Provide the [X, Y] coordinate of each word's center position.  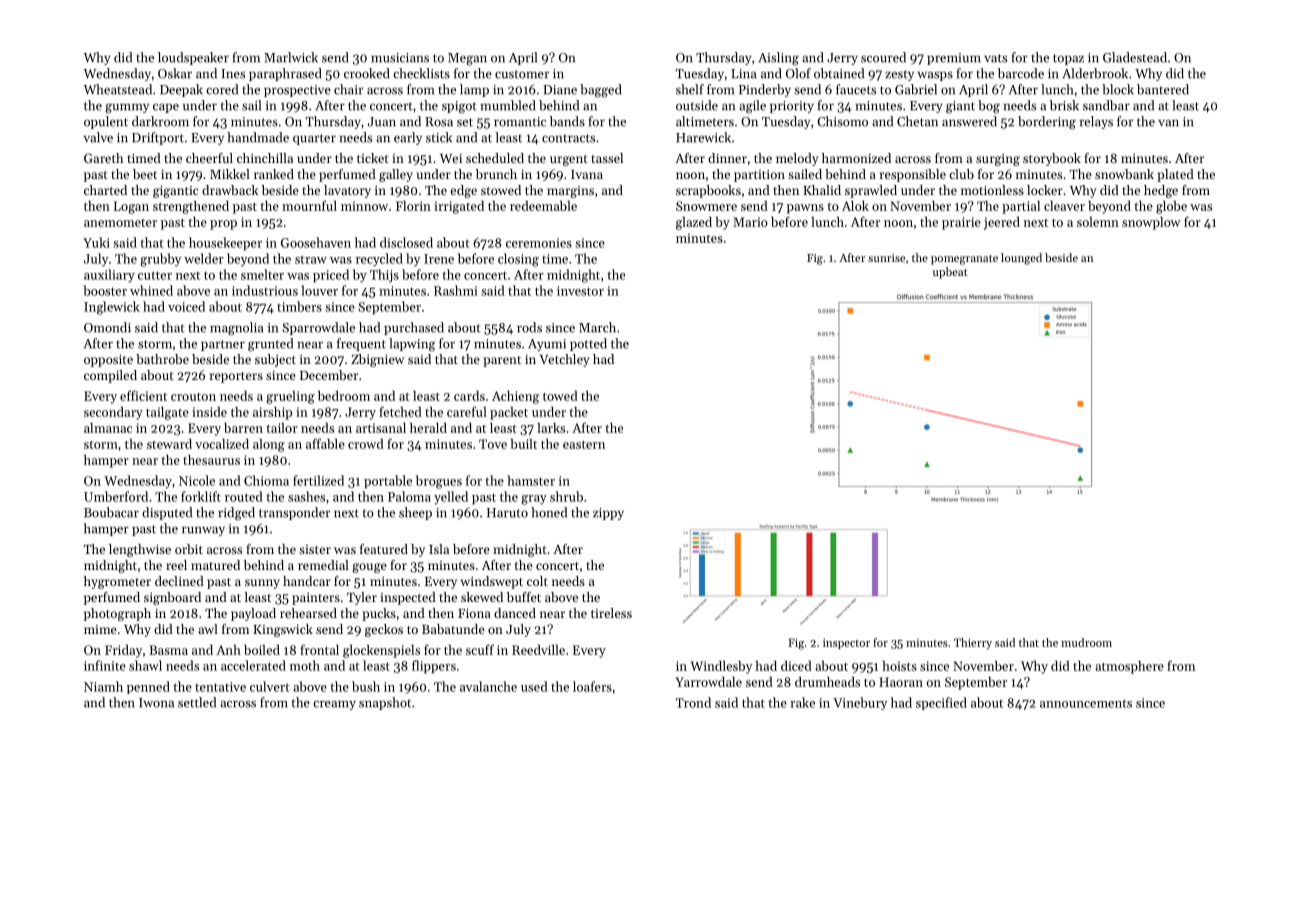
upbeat [950, 273]
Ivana [587, 174]
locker [1045, 190]
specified [941, 703]
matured [215, 565]
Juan [382, 122]
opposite [108, 360]
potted [588, 344]
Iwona [156, 703]
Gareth [103, 158]
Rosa [439, 122]
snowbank [1124, 174]
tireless [611, 613]
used [534, 686]
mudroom [1086, 642]
